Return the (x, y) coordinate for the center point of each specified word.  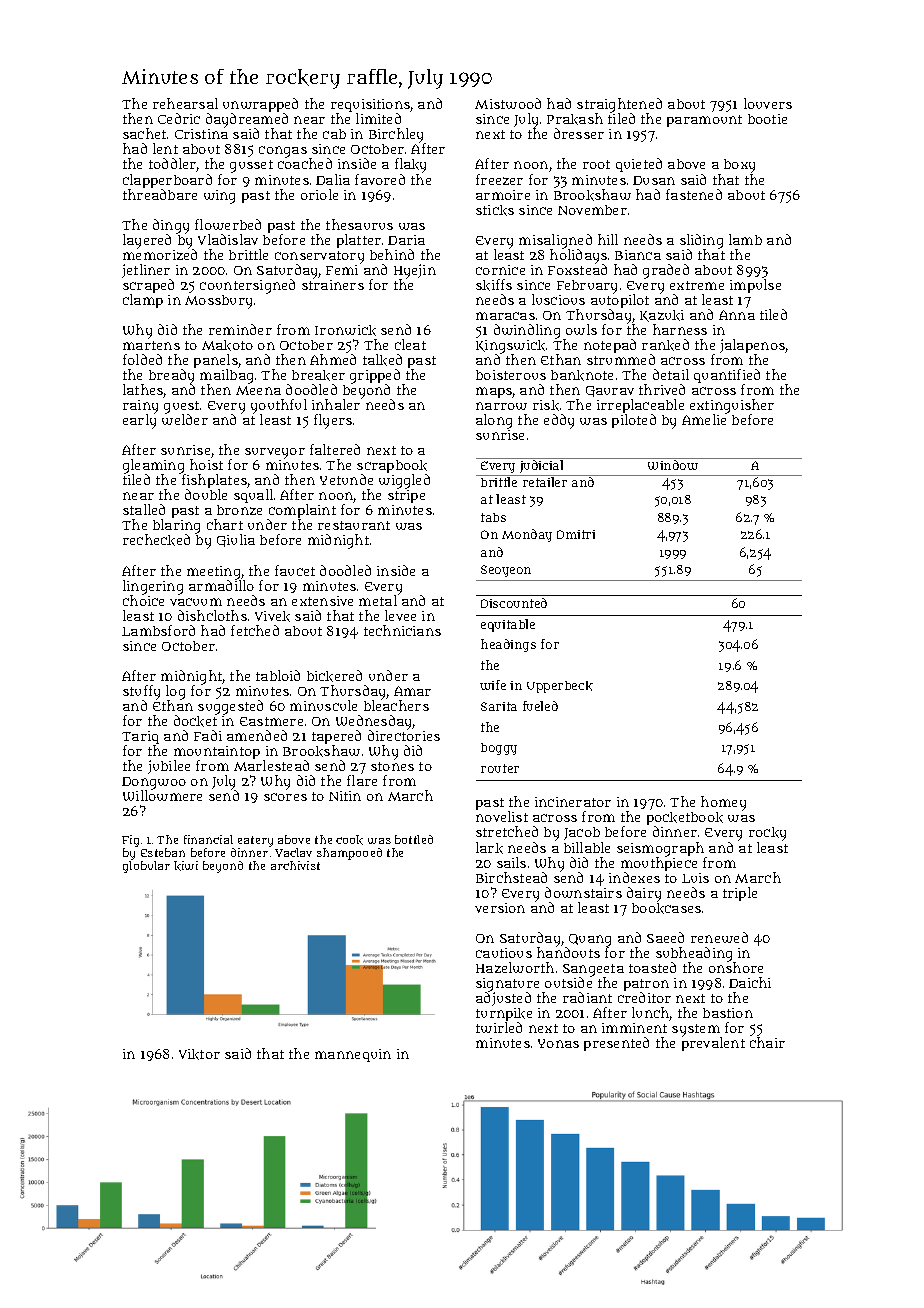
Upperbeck (560, 687)
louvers (768, 103)
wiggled (404, 482)
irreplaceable (640, 406)
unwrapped (260, 106)
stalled (144, 509)
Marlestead (271, 765)
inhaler (336, 404)
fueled (540, 706)
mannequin (353, 1055)
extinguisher (732, 406)
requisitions (371, 106)
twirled (499, 1027)
